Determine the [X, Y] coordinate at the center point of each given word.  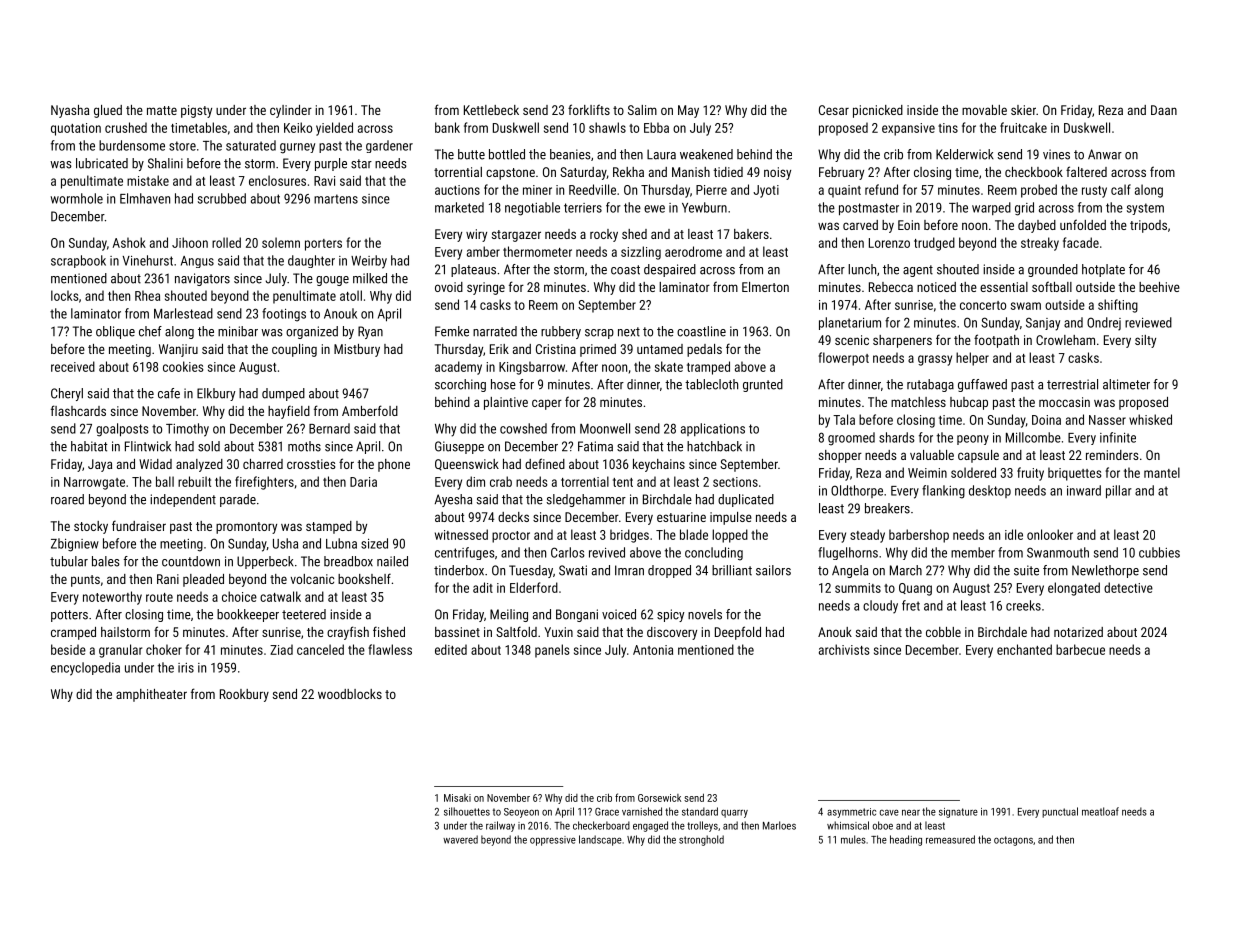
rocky [604, 235]
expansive [908, 129]
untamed [660, 349]
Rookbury [244, 695]
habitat [89, 446]
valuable [932, 455]
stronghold [701, 840]
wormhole [77, 198]
